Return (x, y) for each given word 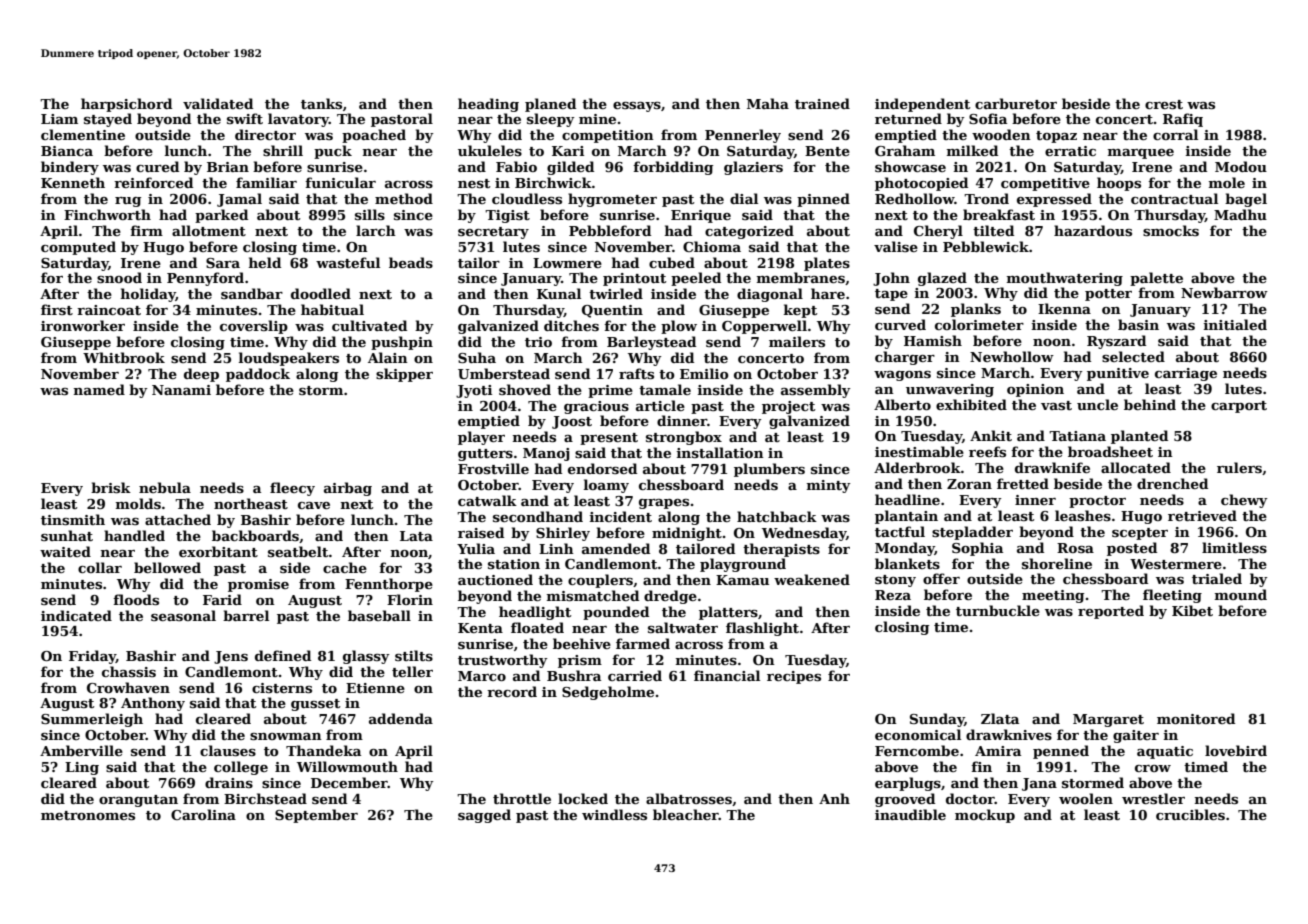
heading (488, 105)
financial (727, 675)
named (99, 389)
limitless (1234, 547)
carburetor (1016, 103)
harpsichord (126, 105)
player (481, 438)
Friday (92, 657)
